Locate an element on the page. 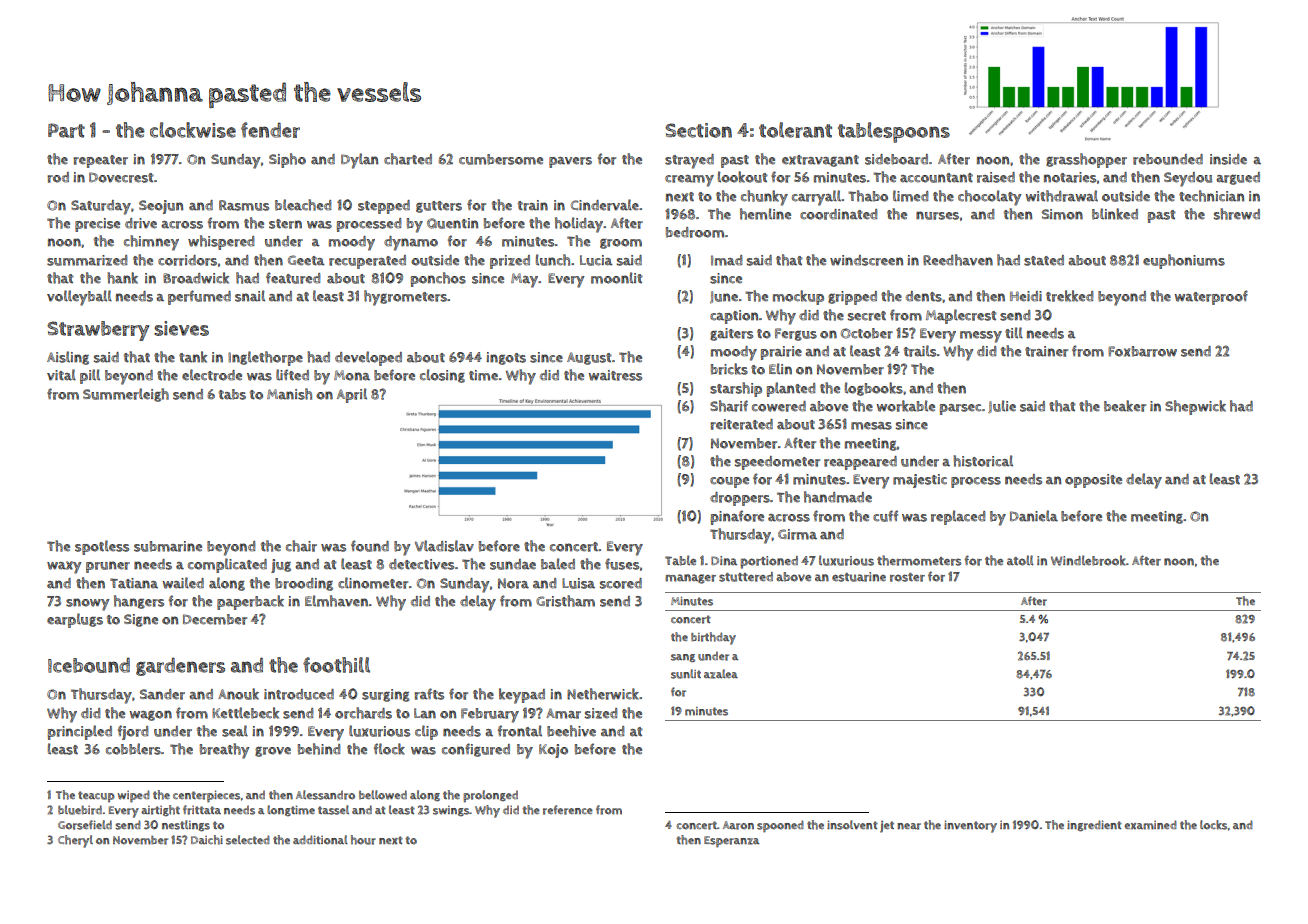  coupe is located at coordinates (729, 482).
